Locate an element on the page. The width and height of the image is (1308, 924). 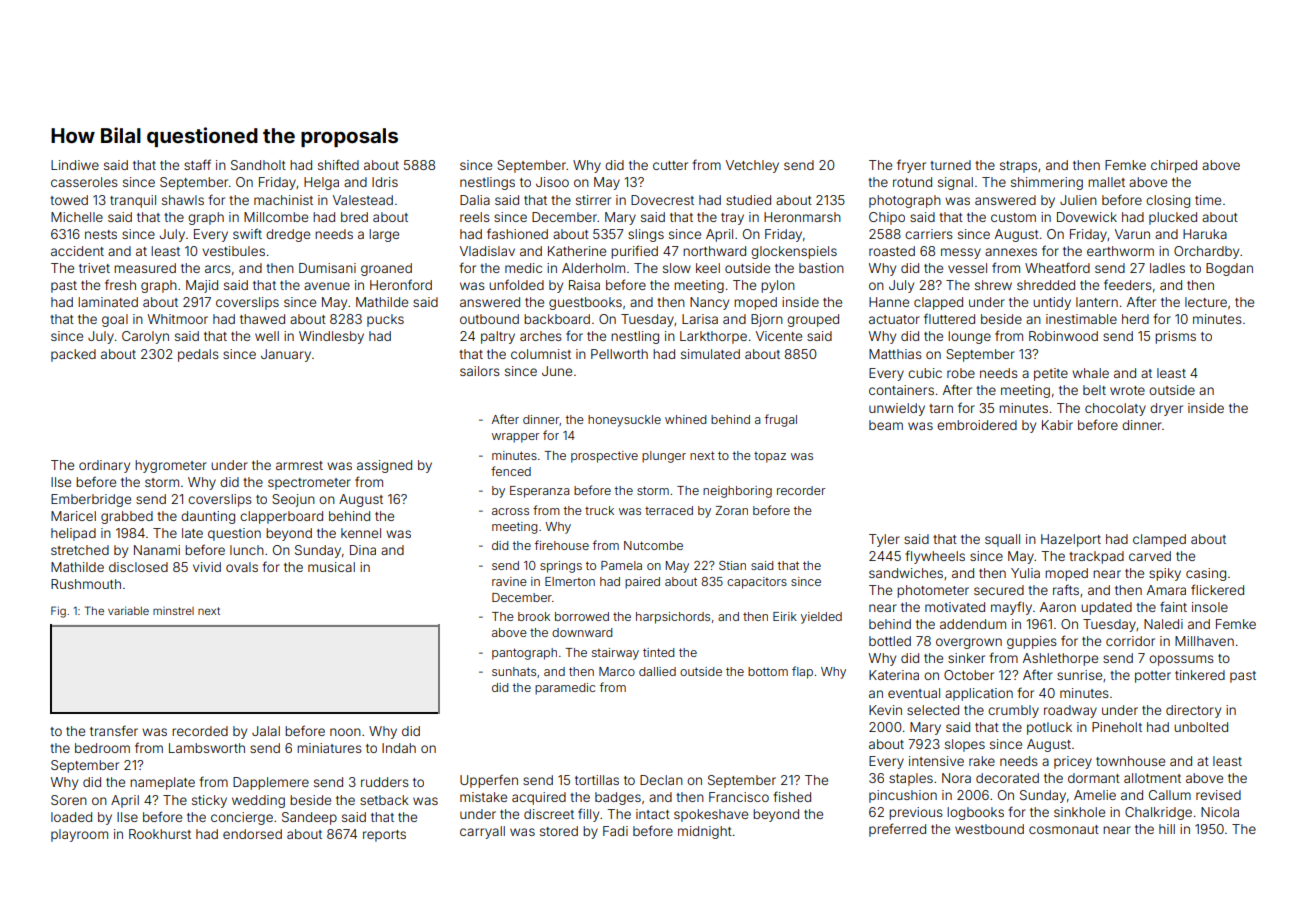
Upperfen is located at coordinates (489, 781).
